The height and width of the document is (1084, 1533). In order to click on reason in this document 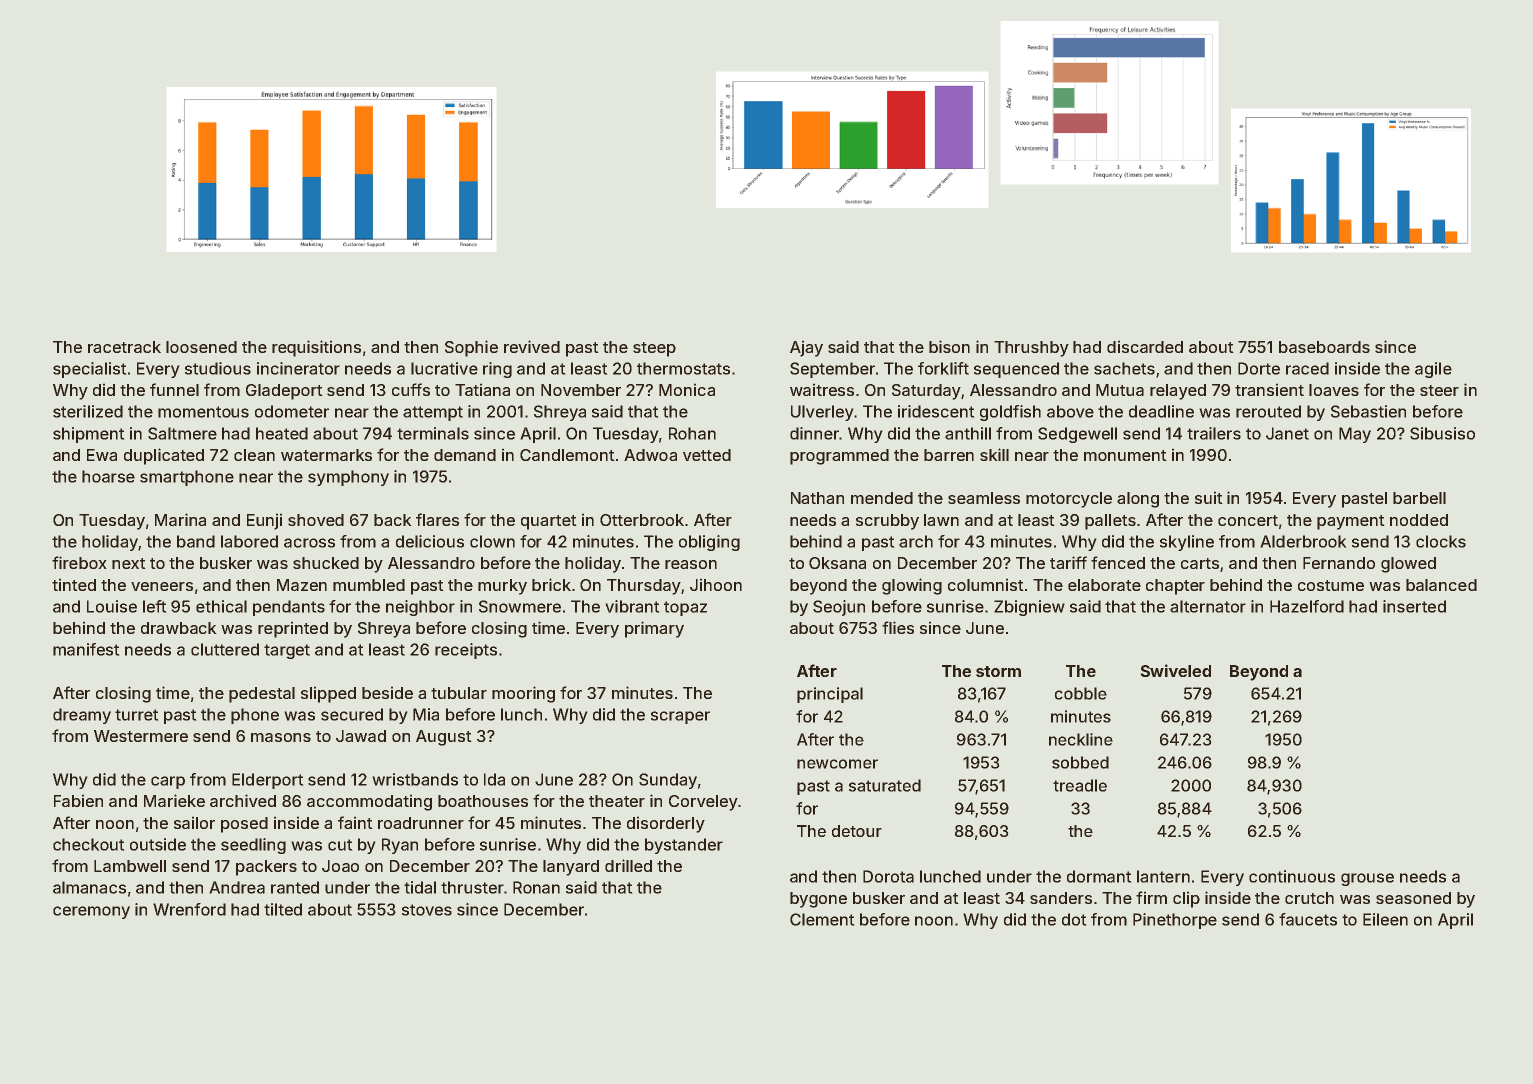, I will do `click(691, 564)`.
